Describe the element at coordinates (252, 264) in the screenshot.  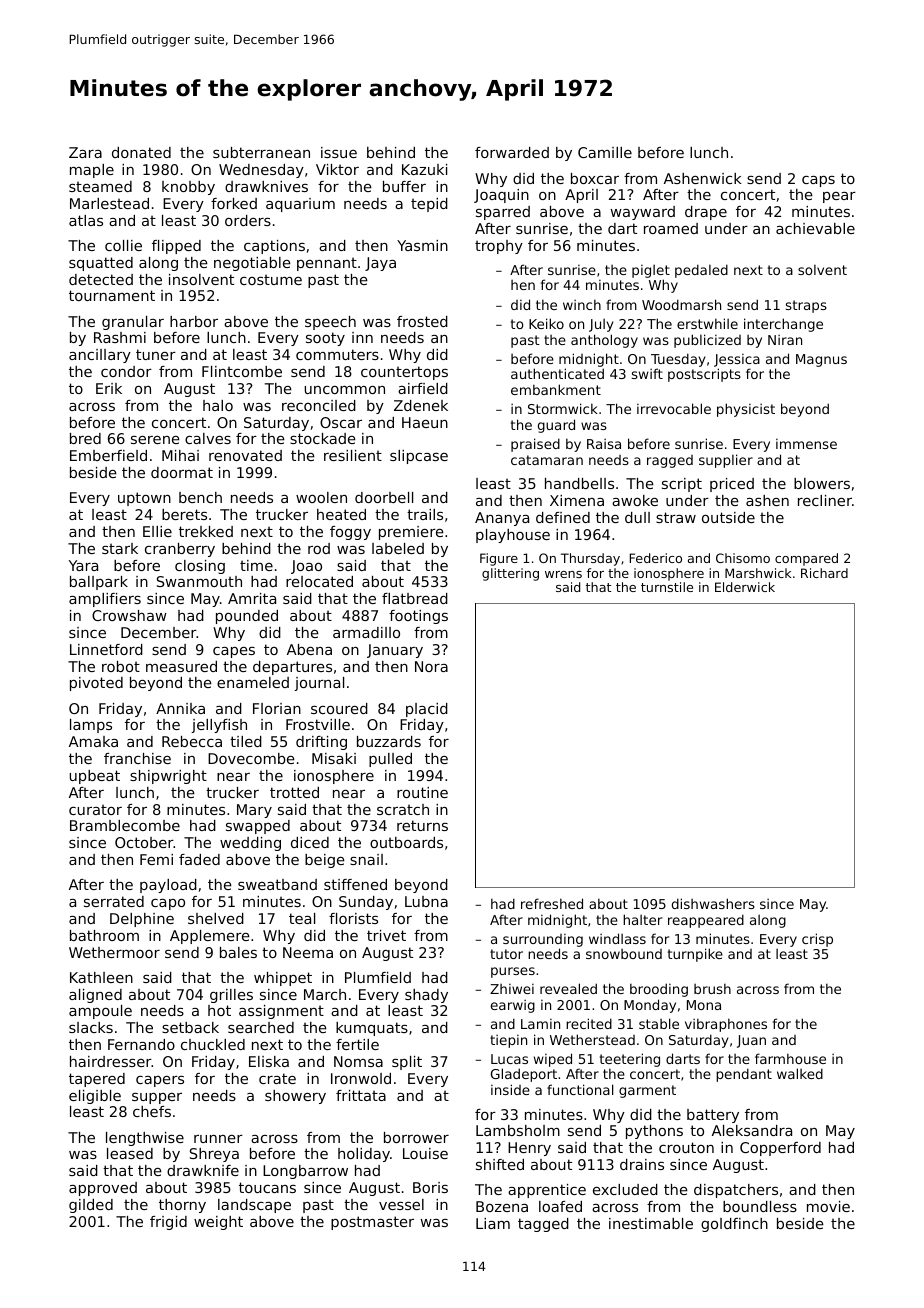
I see `negotiable` at that location.
